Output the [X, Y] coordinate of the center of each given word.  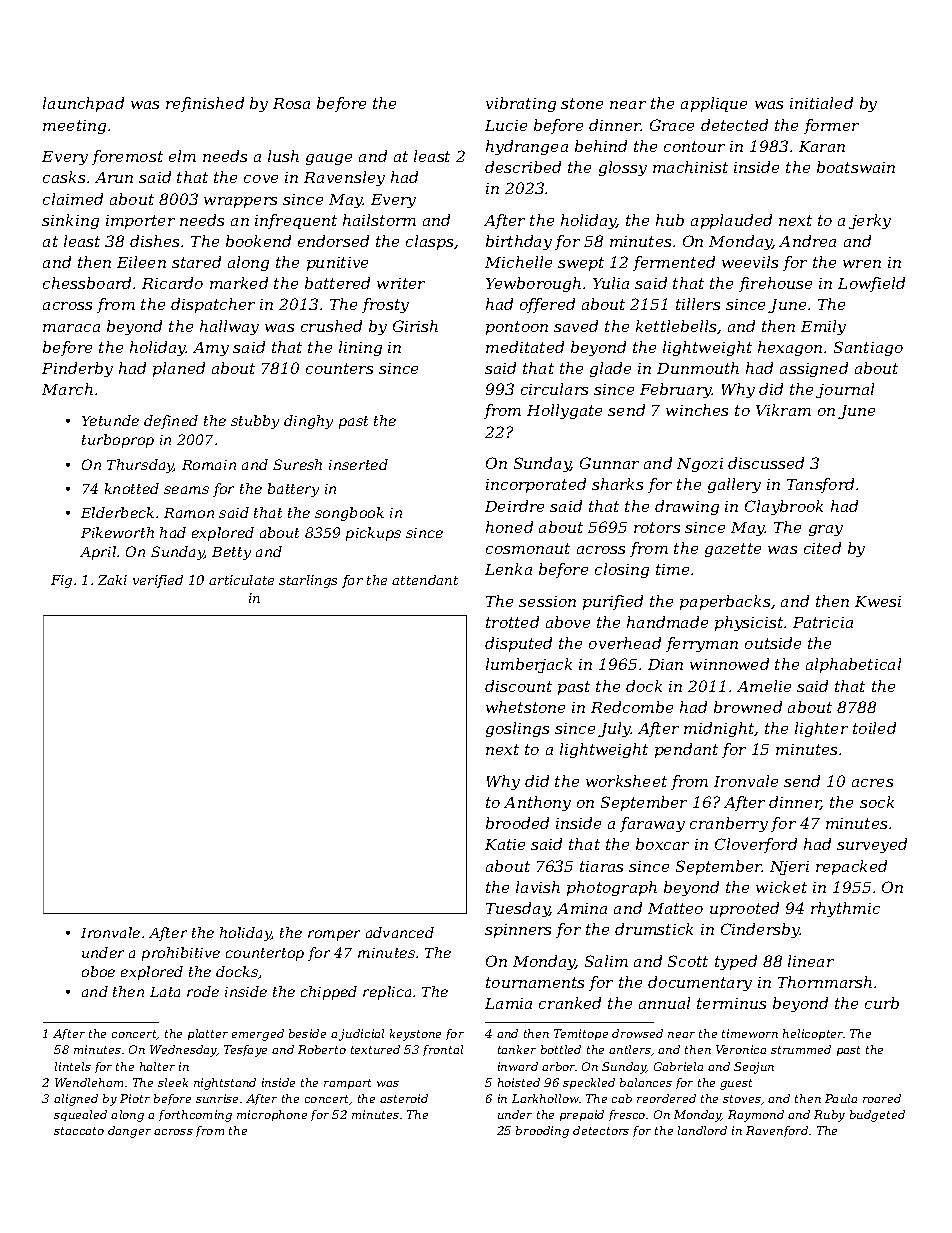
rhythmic [845, 909]
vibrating [521, 104]
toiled [874, 728]
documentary [700, 983]
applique [714, 104]
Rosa [291, 103]
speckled [589, 1083]
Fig [61, 581]
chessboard [87, 283]
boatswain [856, 167]
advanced [400, 932]
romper [334, 935]
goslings [517, 729]
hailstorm [379, 220]
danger [129, 1132]
